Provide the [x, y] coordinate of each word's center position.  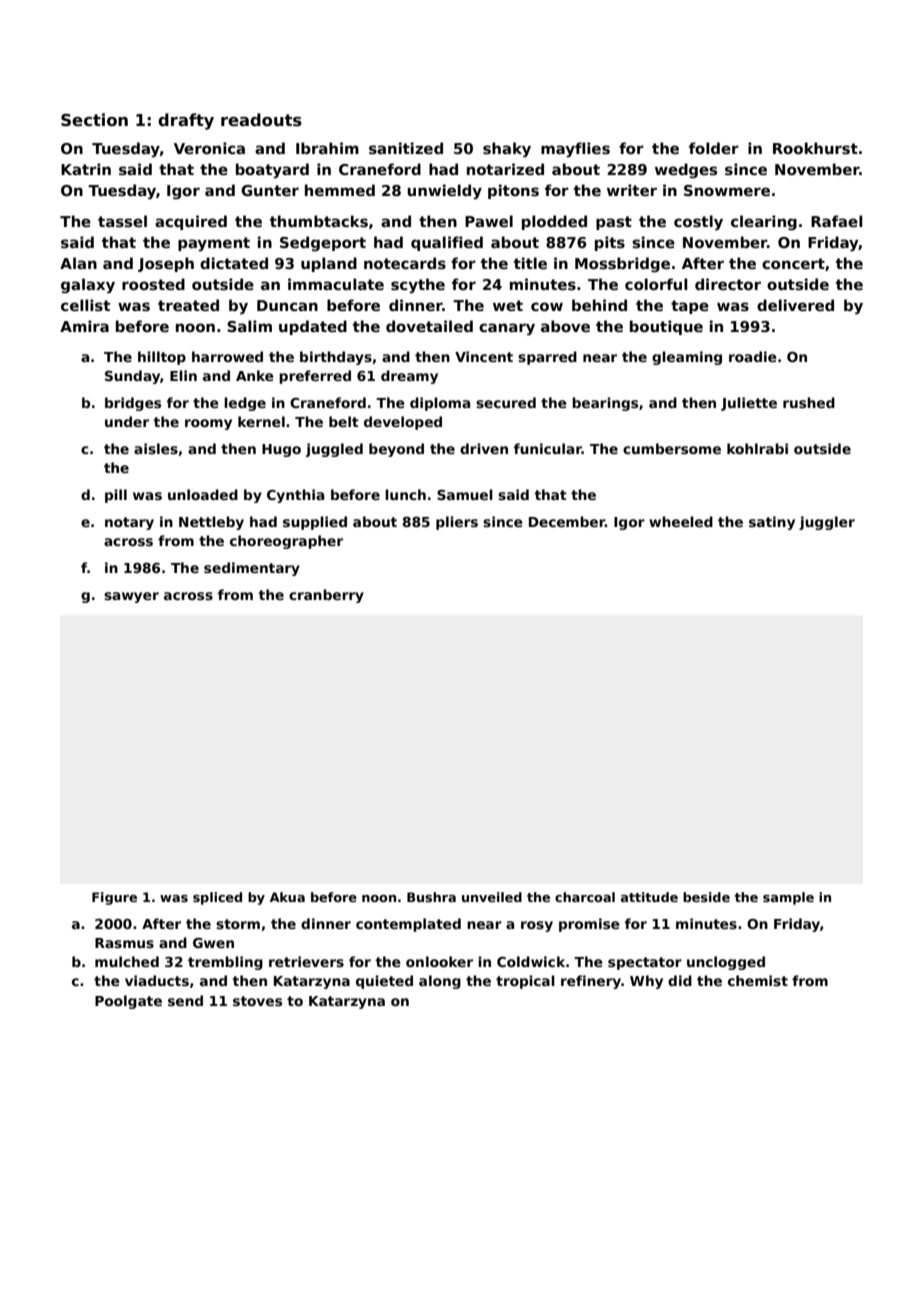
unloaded [203, 494]
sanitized [406, 148]
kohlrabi [757, 448]
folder [714, 148]
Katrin [86, 169]
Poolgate [128, 1002]
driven [484, 448]
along [440, 982]
